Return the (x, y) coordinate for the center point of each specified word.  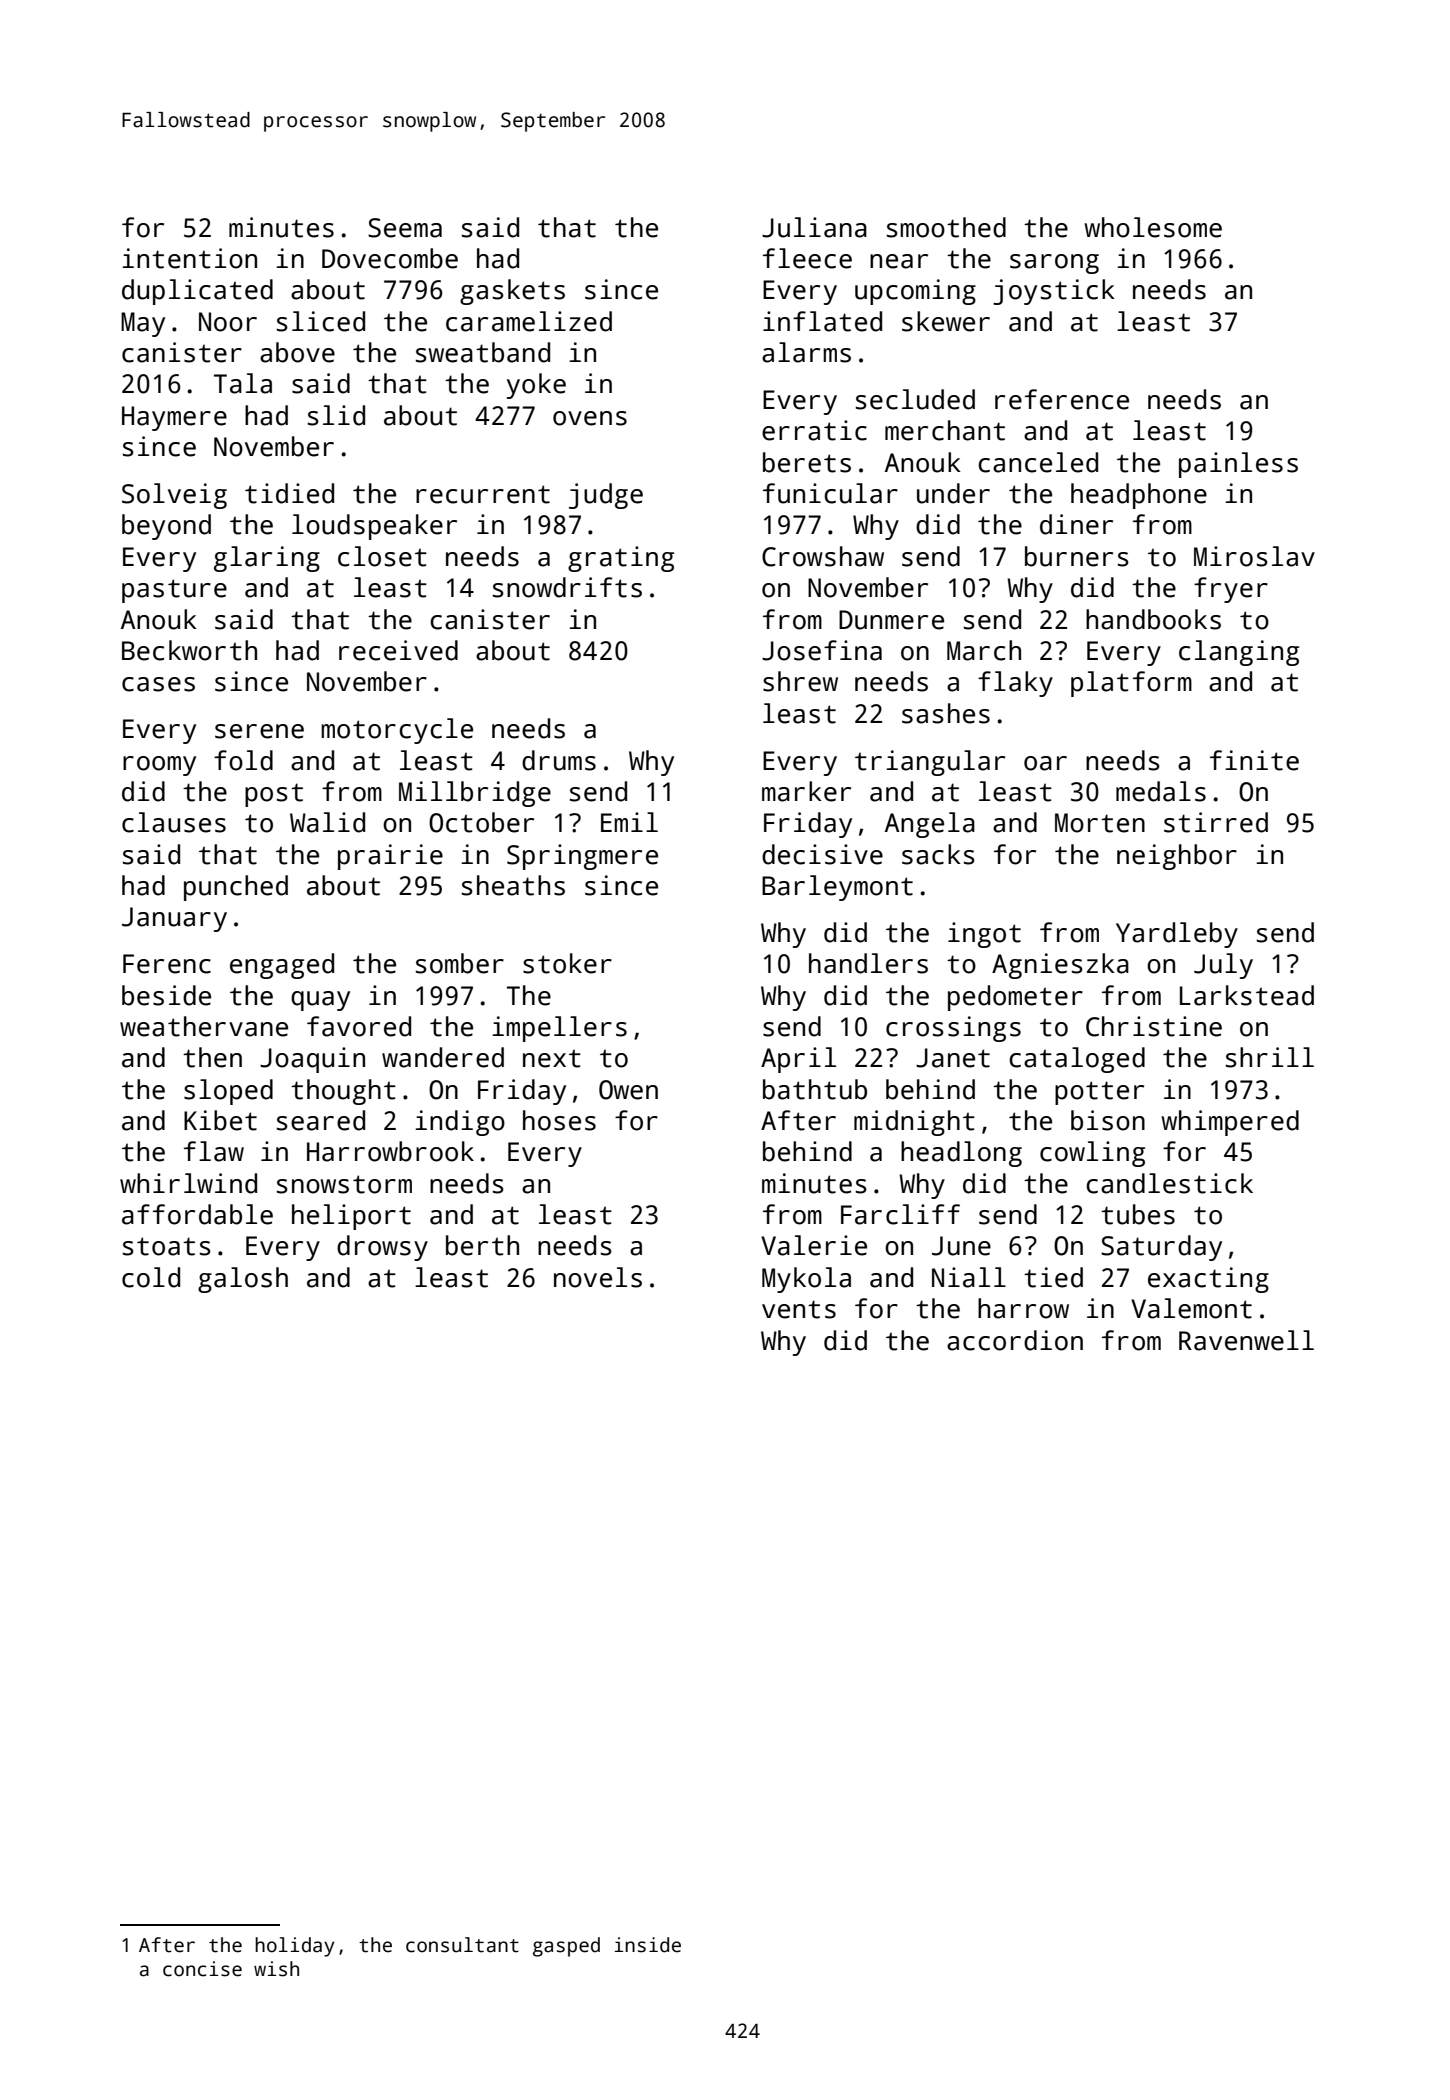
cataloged (1077, 1060)
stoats (167, 1246)
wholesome (1153, 227)
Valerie (814, 1245)
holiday (295, 1947)
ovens (590, 418)
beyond (166, 527)
